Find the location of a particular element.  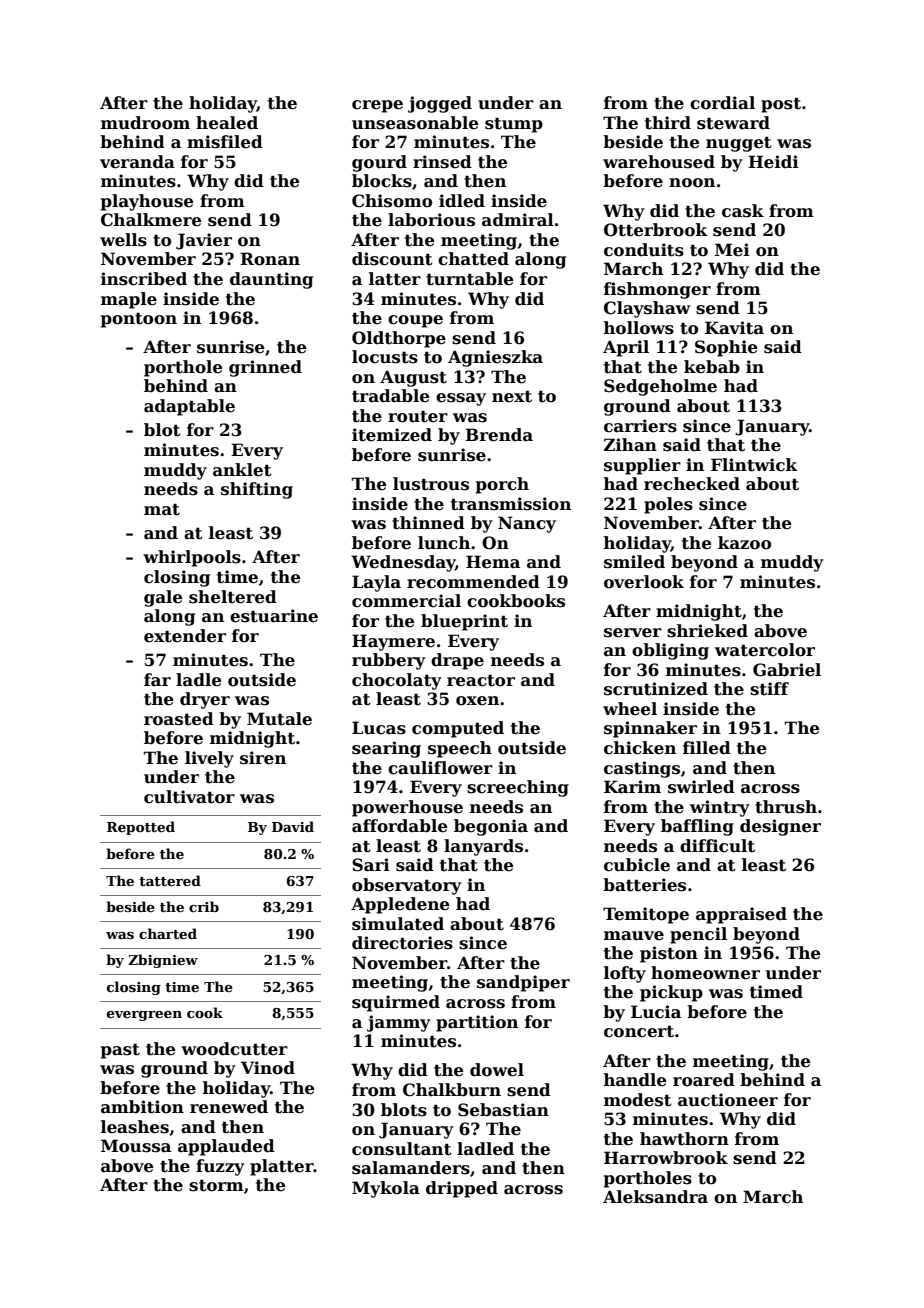

Brenda is located at coordinates (499, 435).
